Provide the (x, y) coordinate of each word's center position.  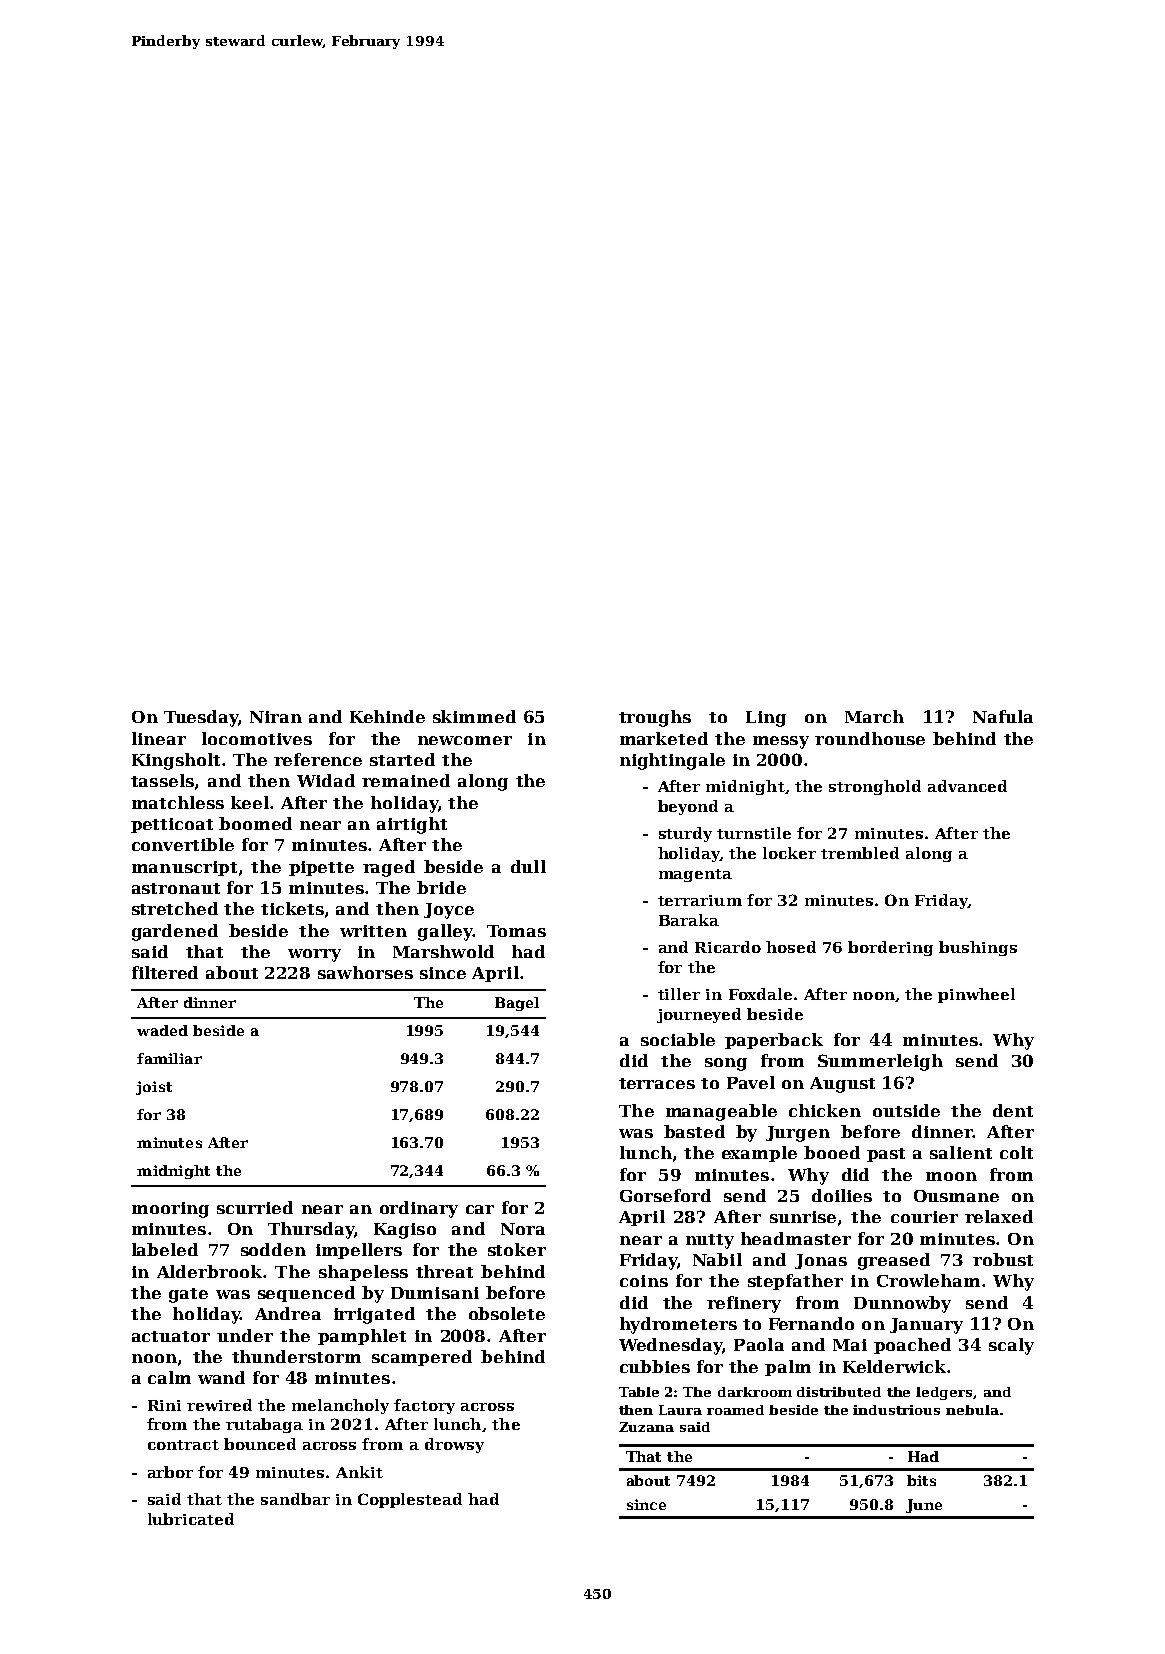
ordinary (419, 1209)
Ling (766, 719)
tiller (679, 994)
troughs (655, 718)
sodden (273, 1249)
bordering (890, 948)
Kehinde (387, 716)
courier (924, 1217)
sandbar (295, 1499)
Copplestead (410, 1500)
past (886, 1155)
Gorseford (665, 1195)
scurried (255, 1207)
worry (314, 955)
